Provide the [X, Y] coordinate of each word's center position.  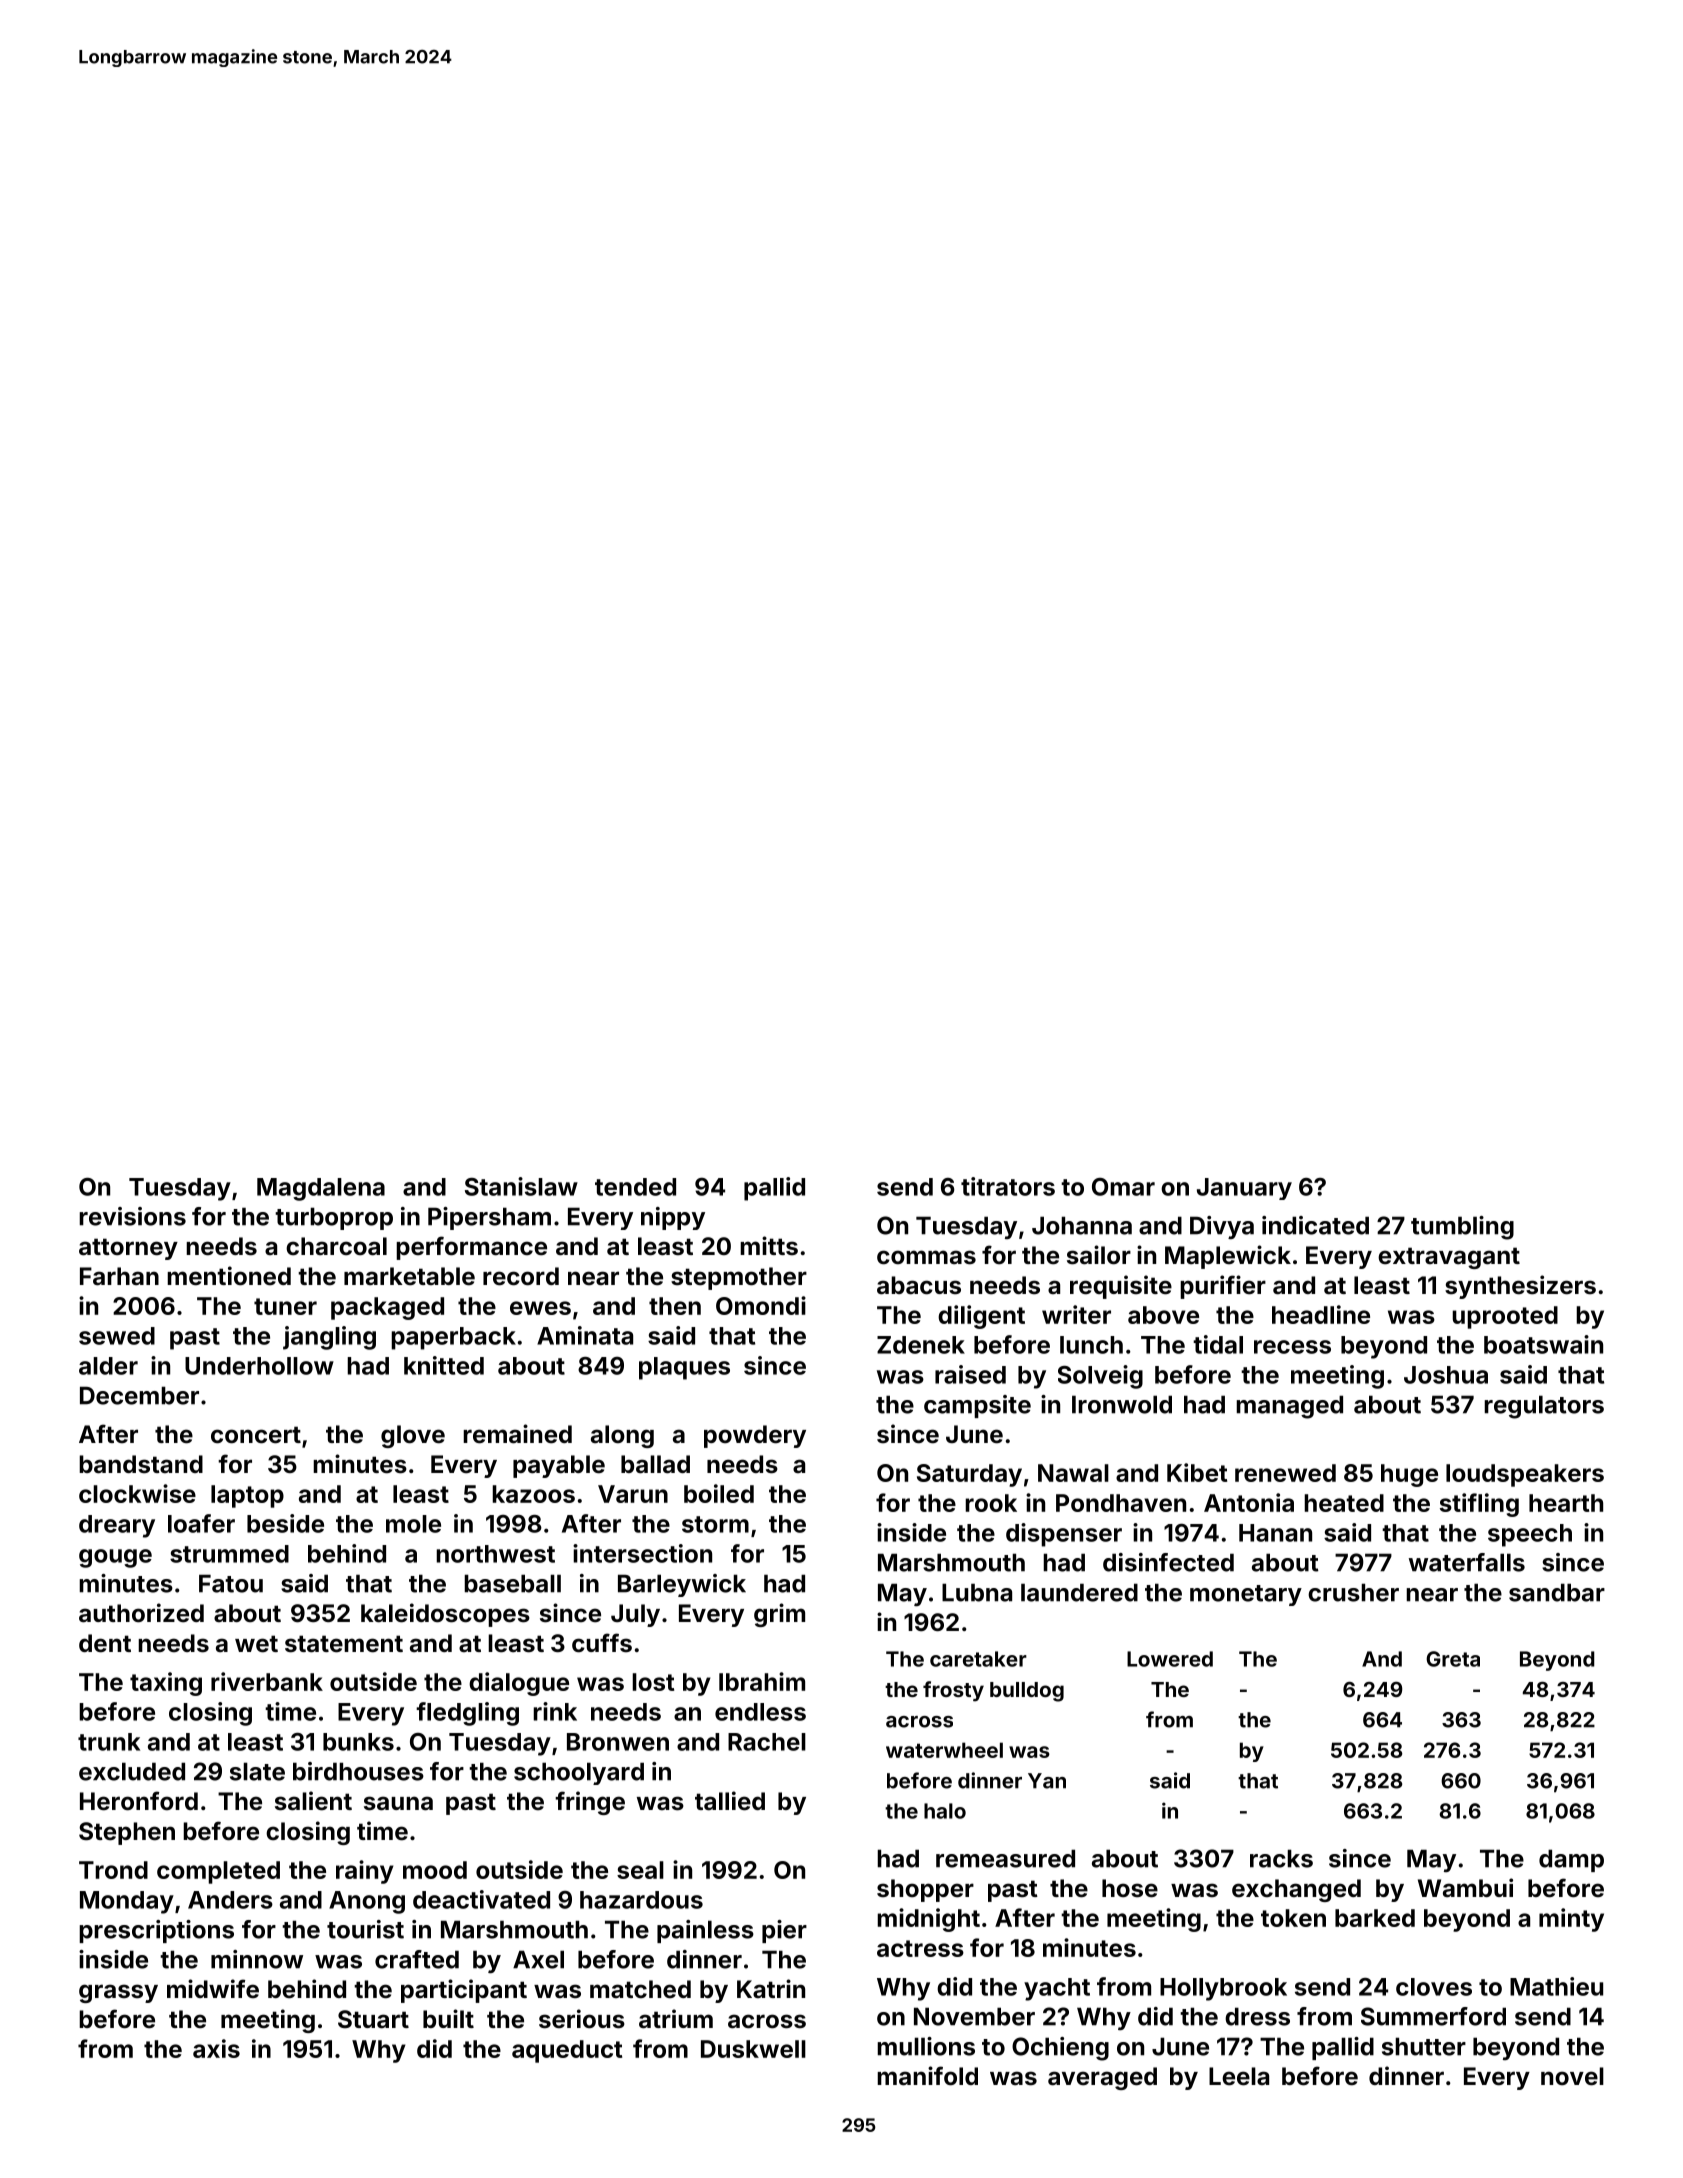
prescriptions [156, 1931]
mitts [769, 1246]
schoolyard [579, 1773]
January [1244, 1189]
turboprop [334, 1218]
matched [640, 1989]
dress [1257, 2016]
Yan [1047, 1781]
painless [705, 1931]
